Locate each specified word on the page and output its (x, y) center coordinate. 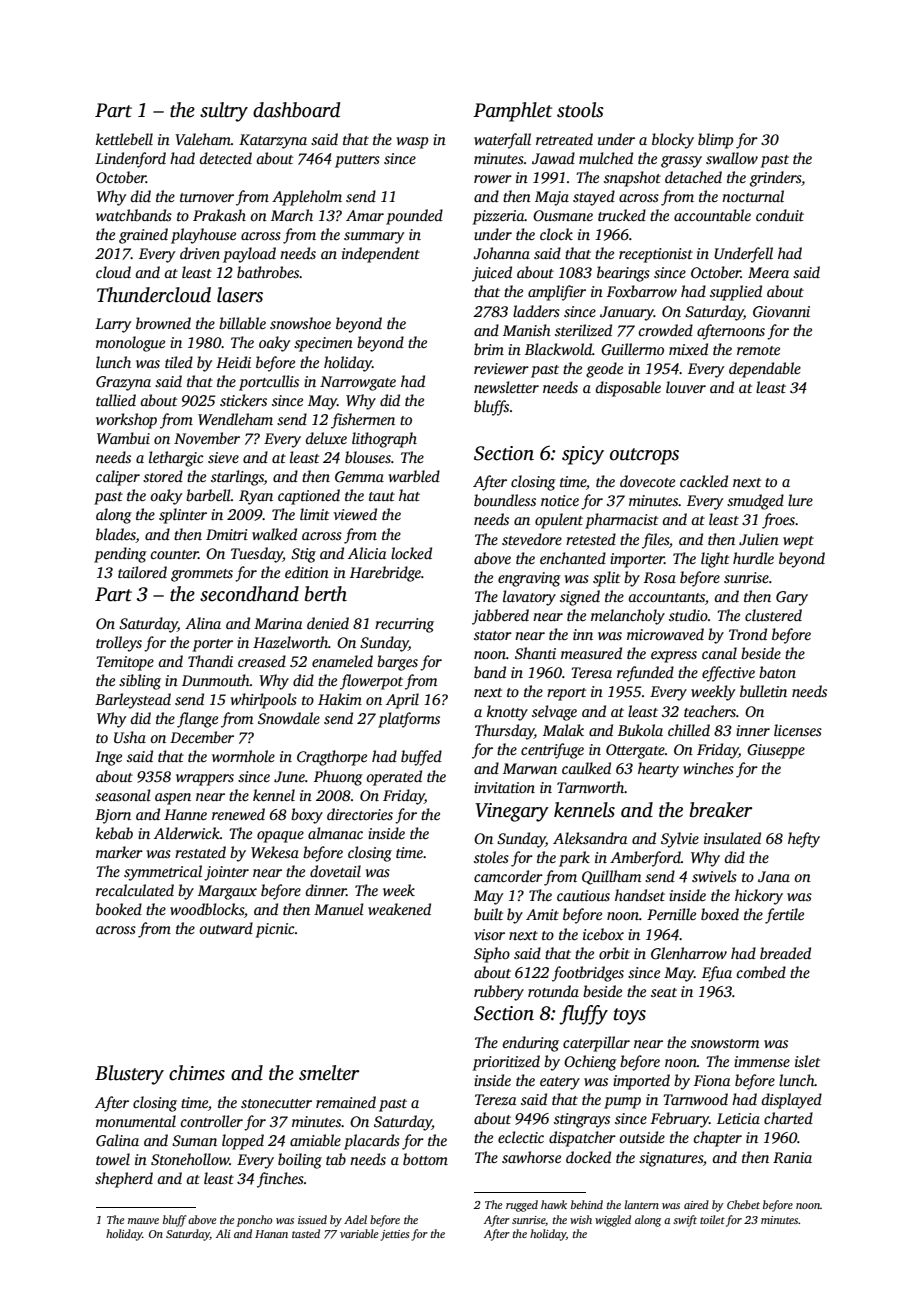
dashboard (296, 110)
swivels (714, 876)
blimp (715, 141)
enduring (531, 1044)
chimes (197, 1073)
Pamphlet (512, 112)
